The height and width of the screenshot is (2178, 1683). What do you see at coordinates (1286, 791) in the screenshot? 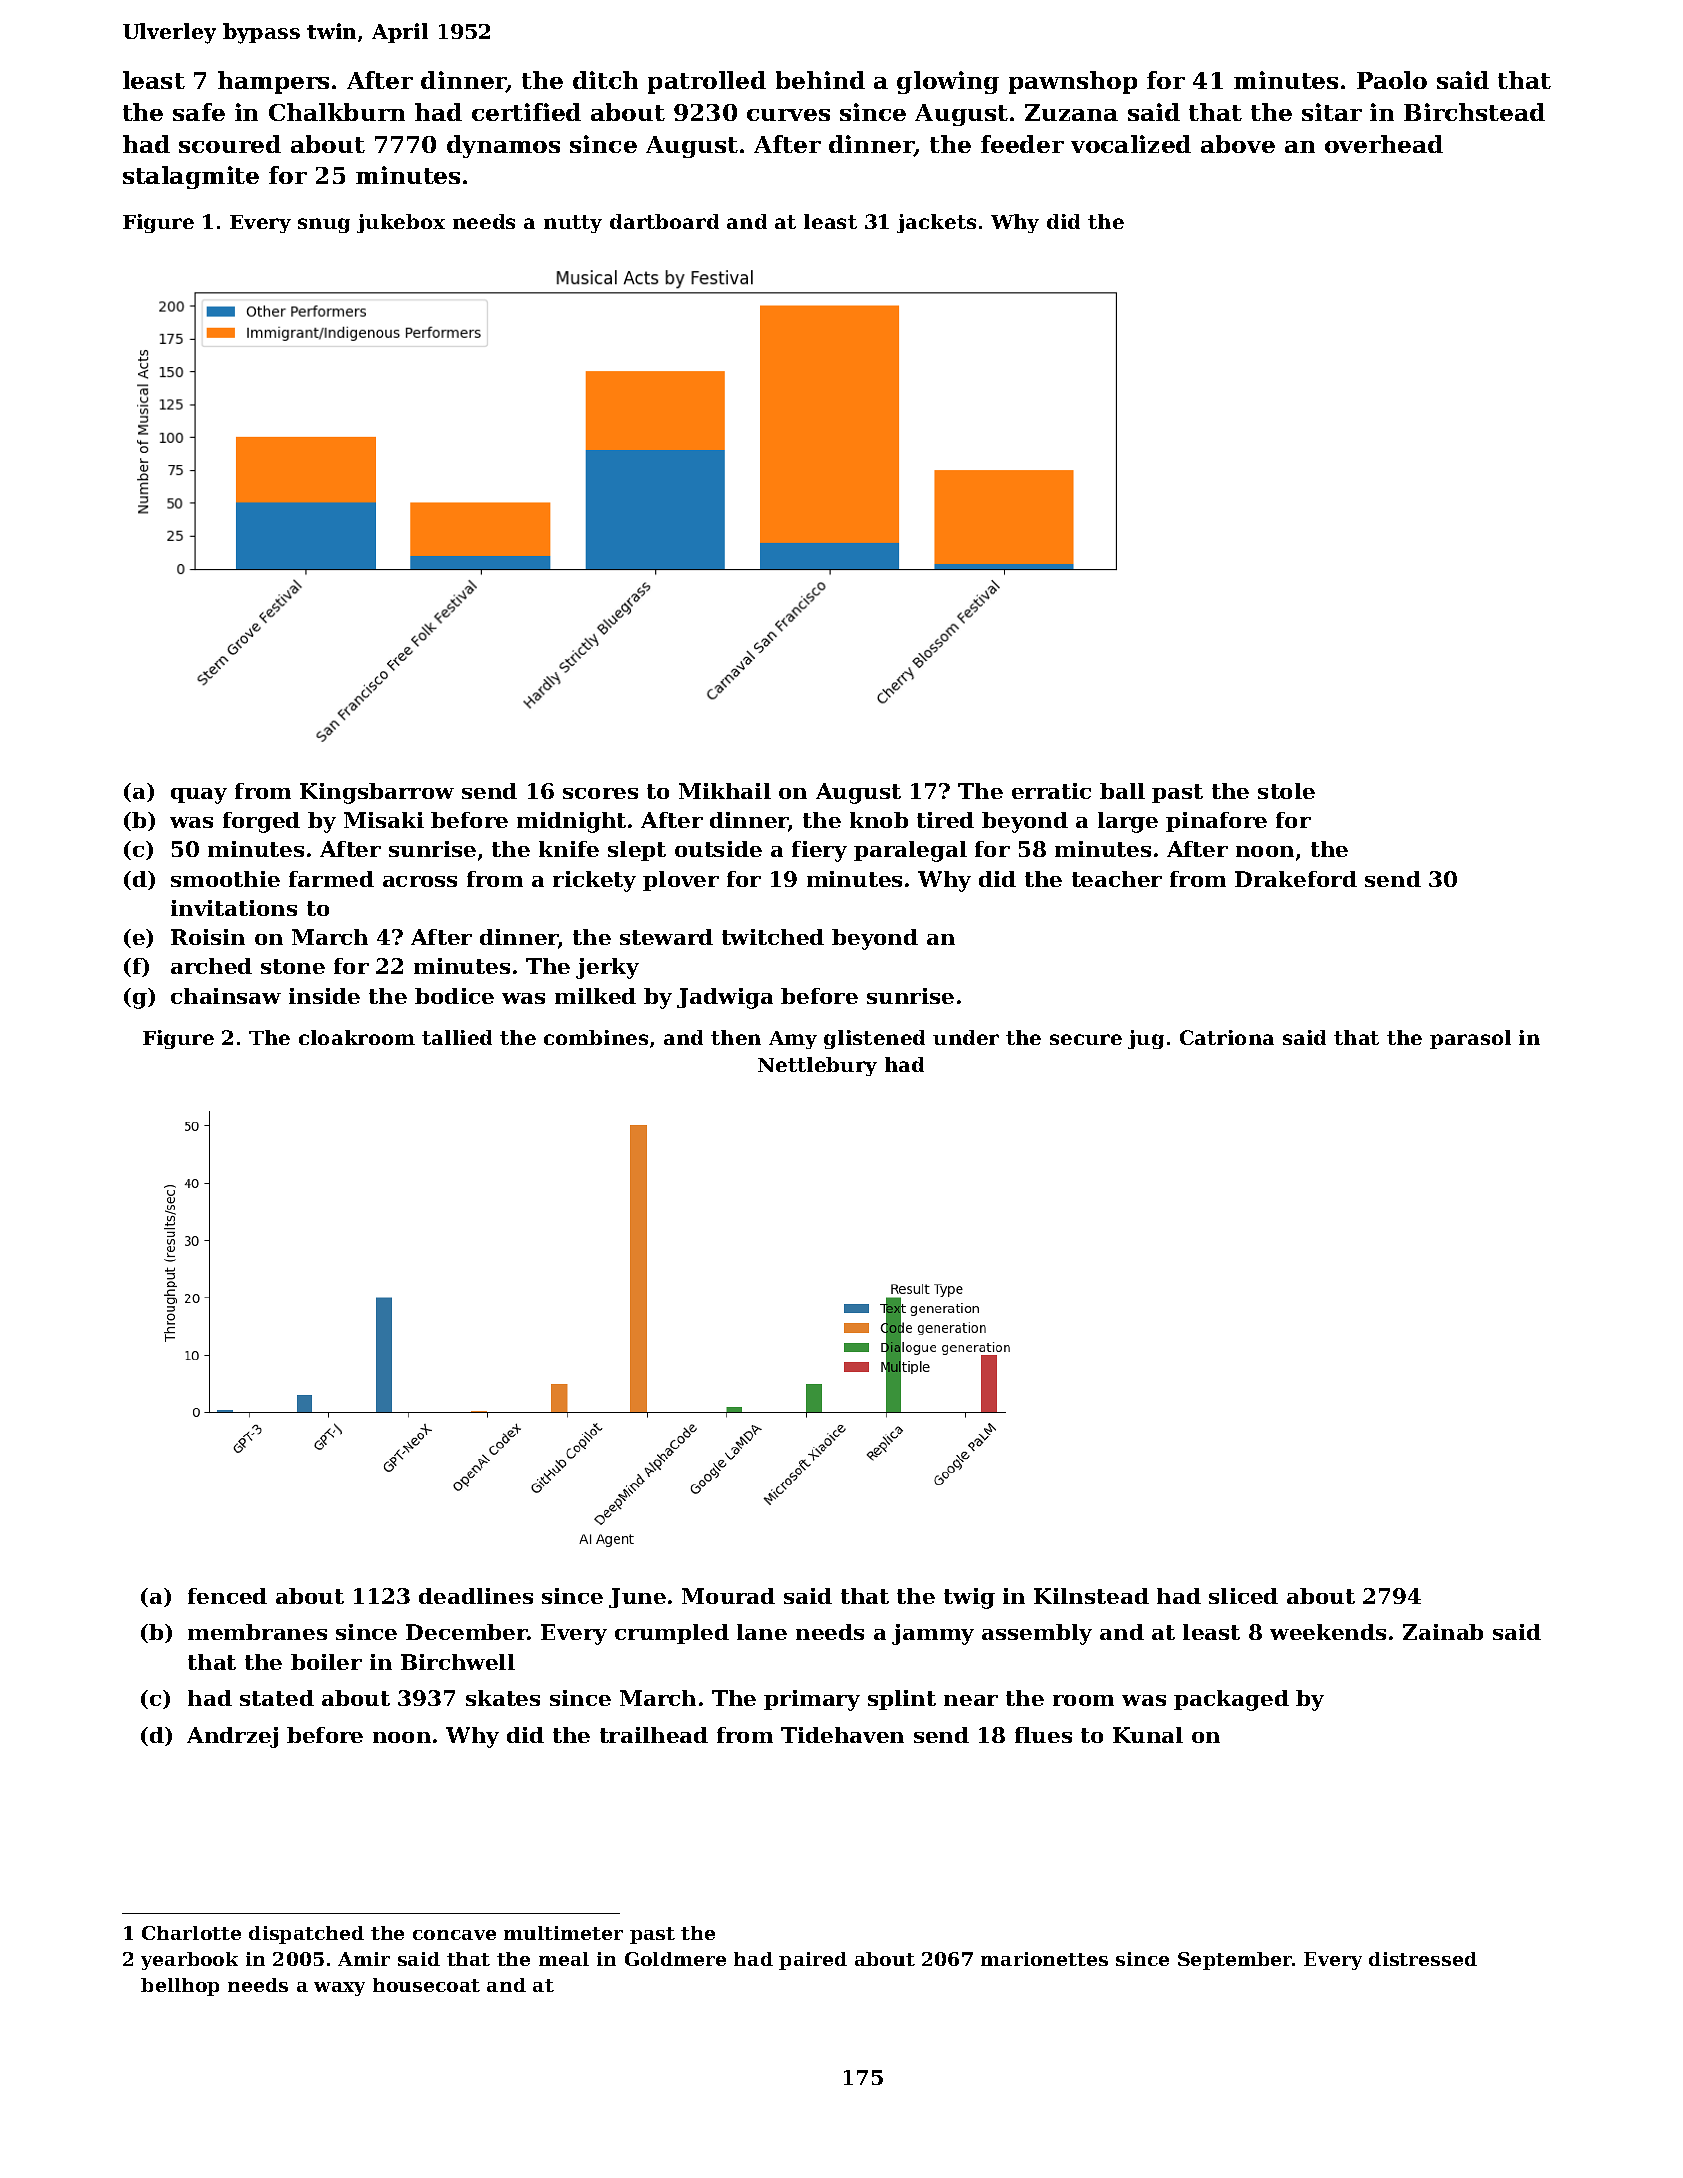
I see `stole` at bounding box center [1286, 791].
